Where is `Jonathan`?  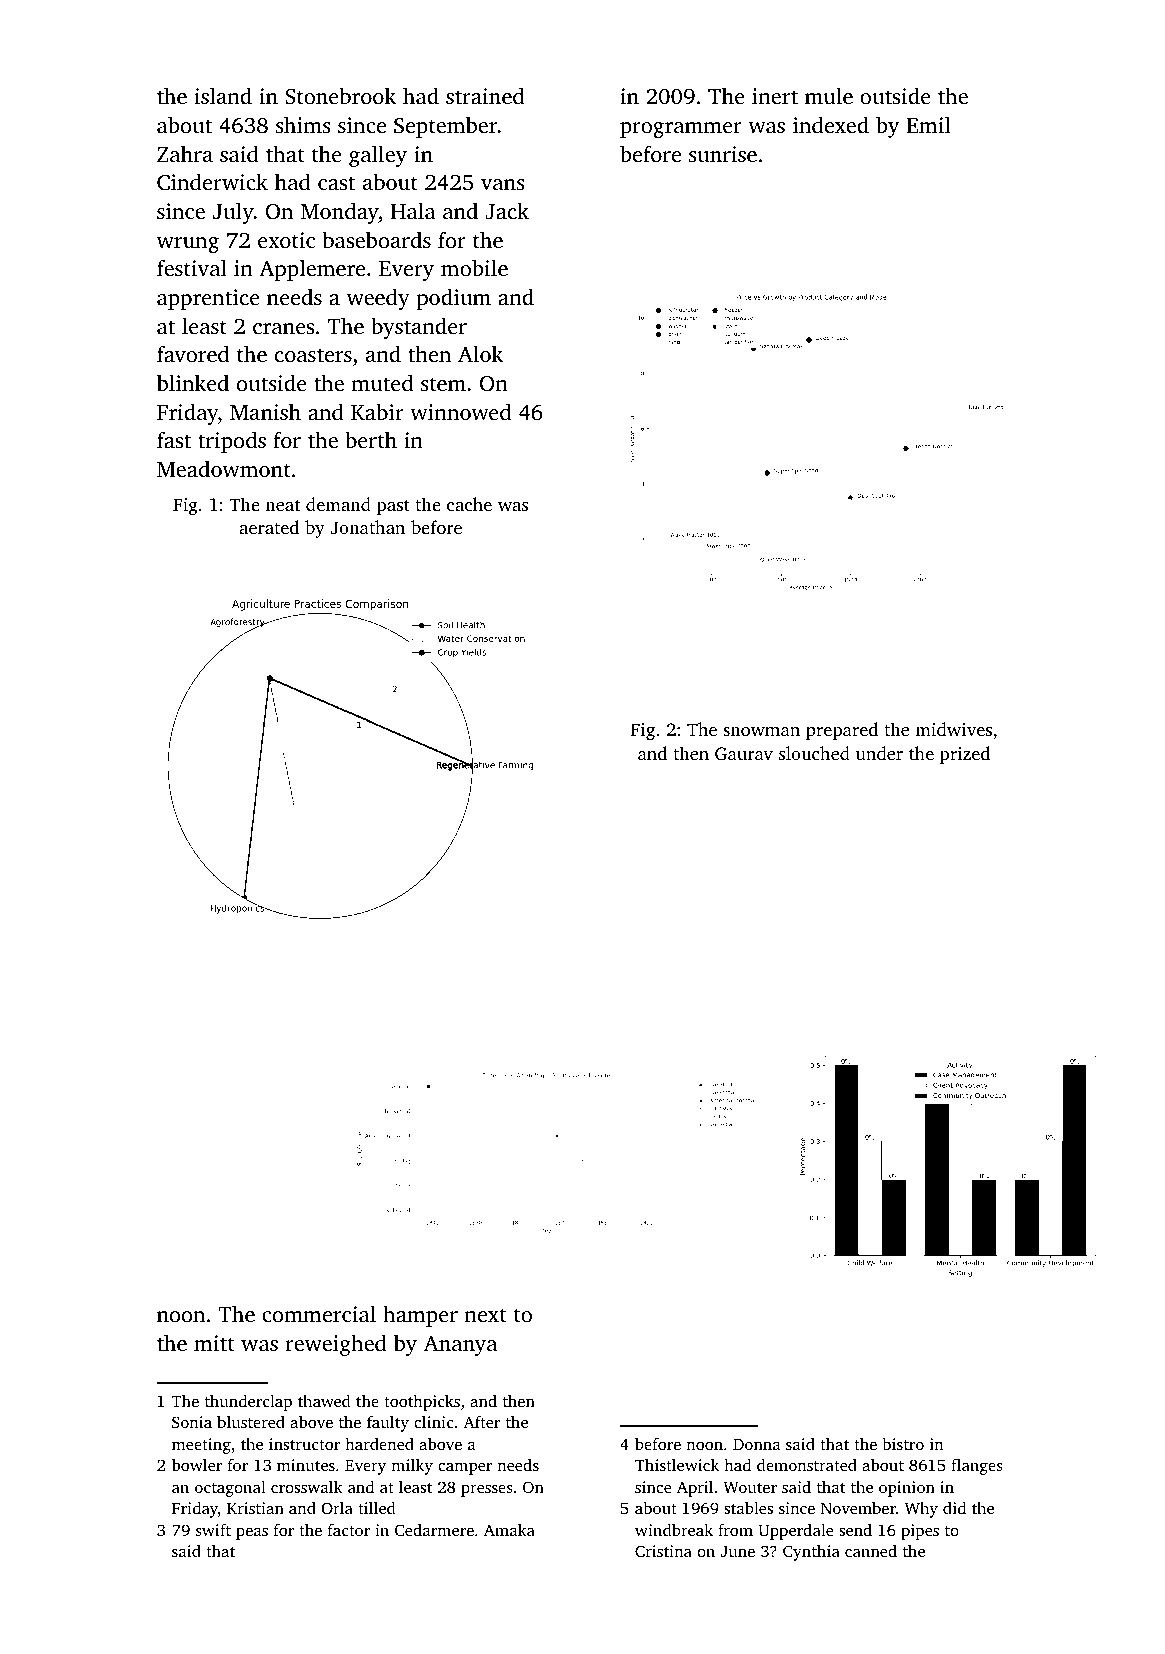
Jonathan is located at coordinates (367, 527).
